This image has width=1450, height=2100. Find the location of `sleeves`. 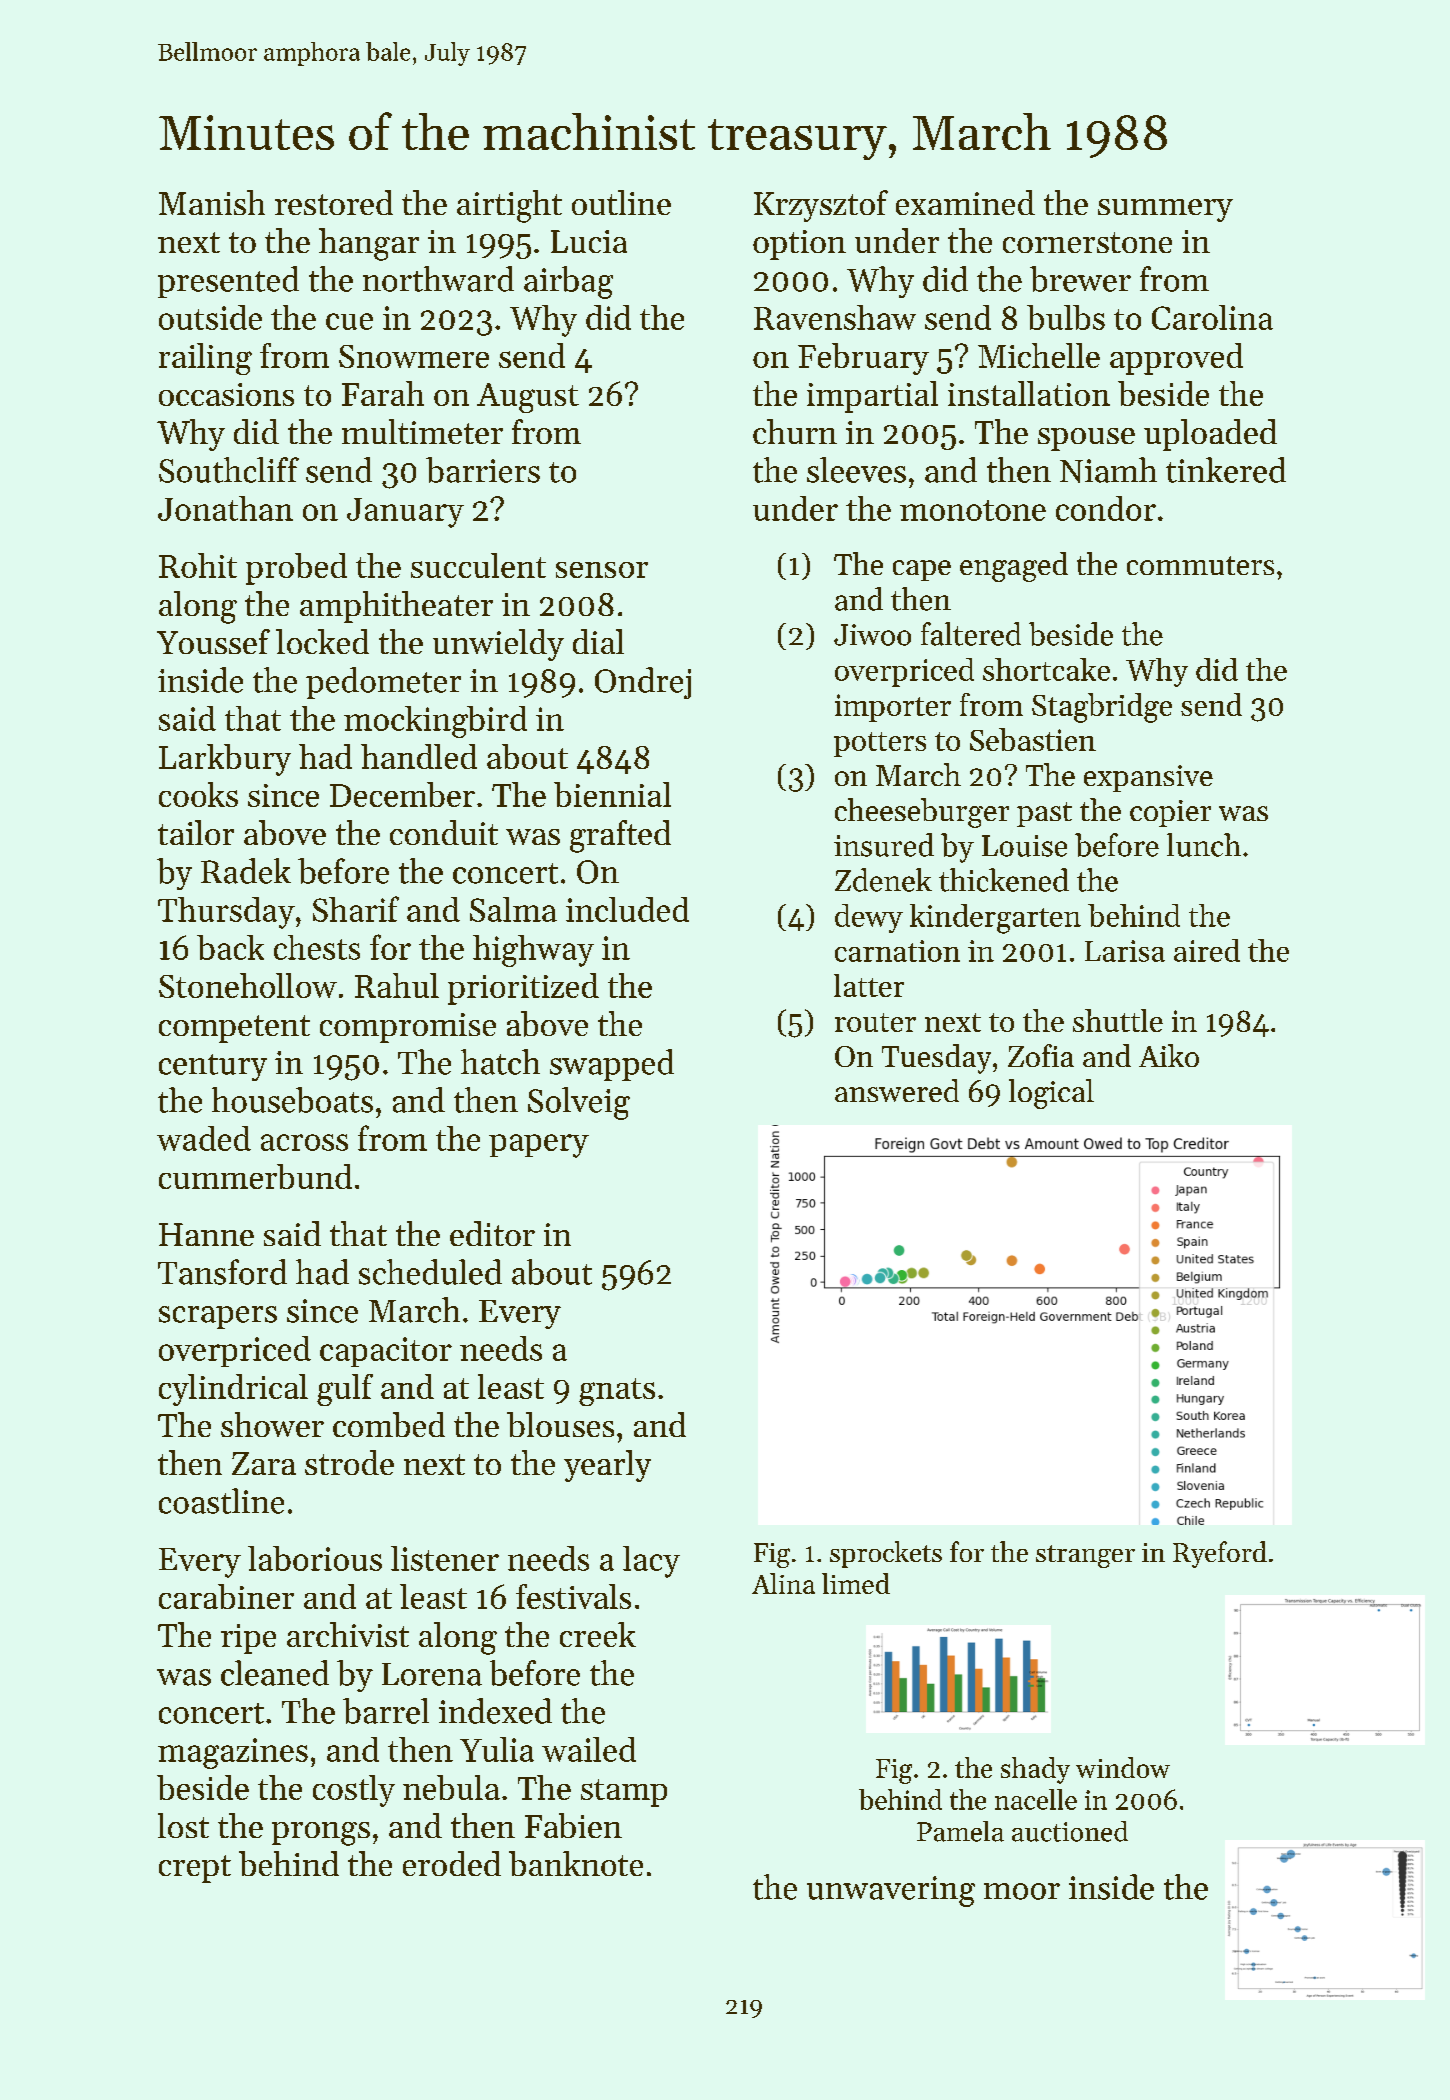

sleeves is located at coordinates (856, 470).
